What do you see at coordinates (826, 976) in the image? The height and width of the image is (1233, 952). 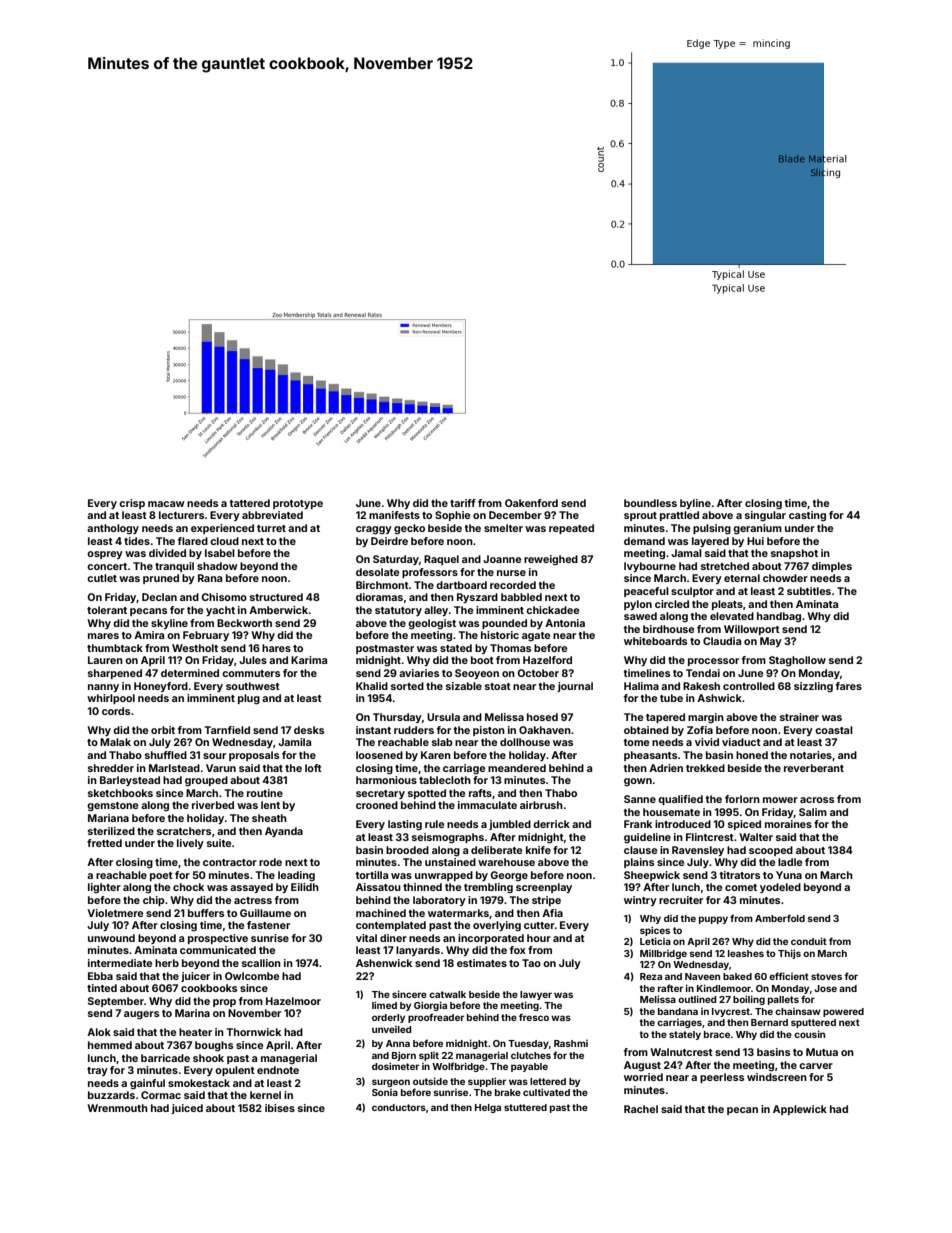 I see `stoves` at bounding box center [826, 976].
